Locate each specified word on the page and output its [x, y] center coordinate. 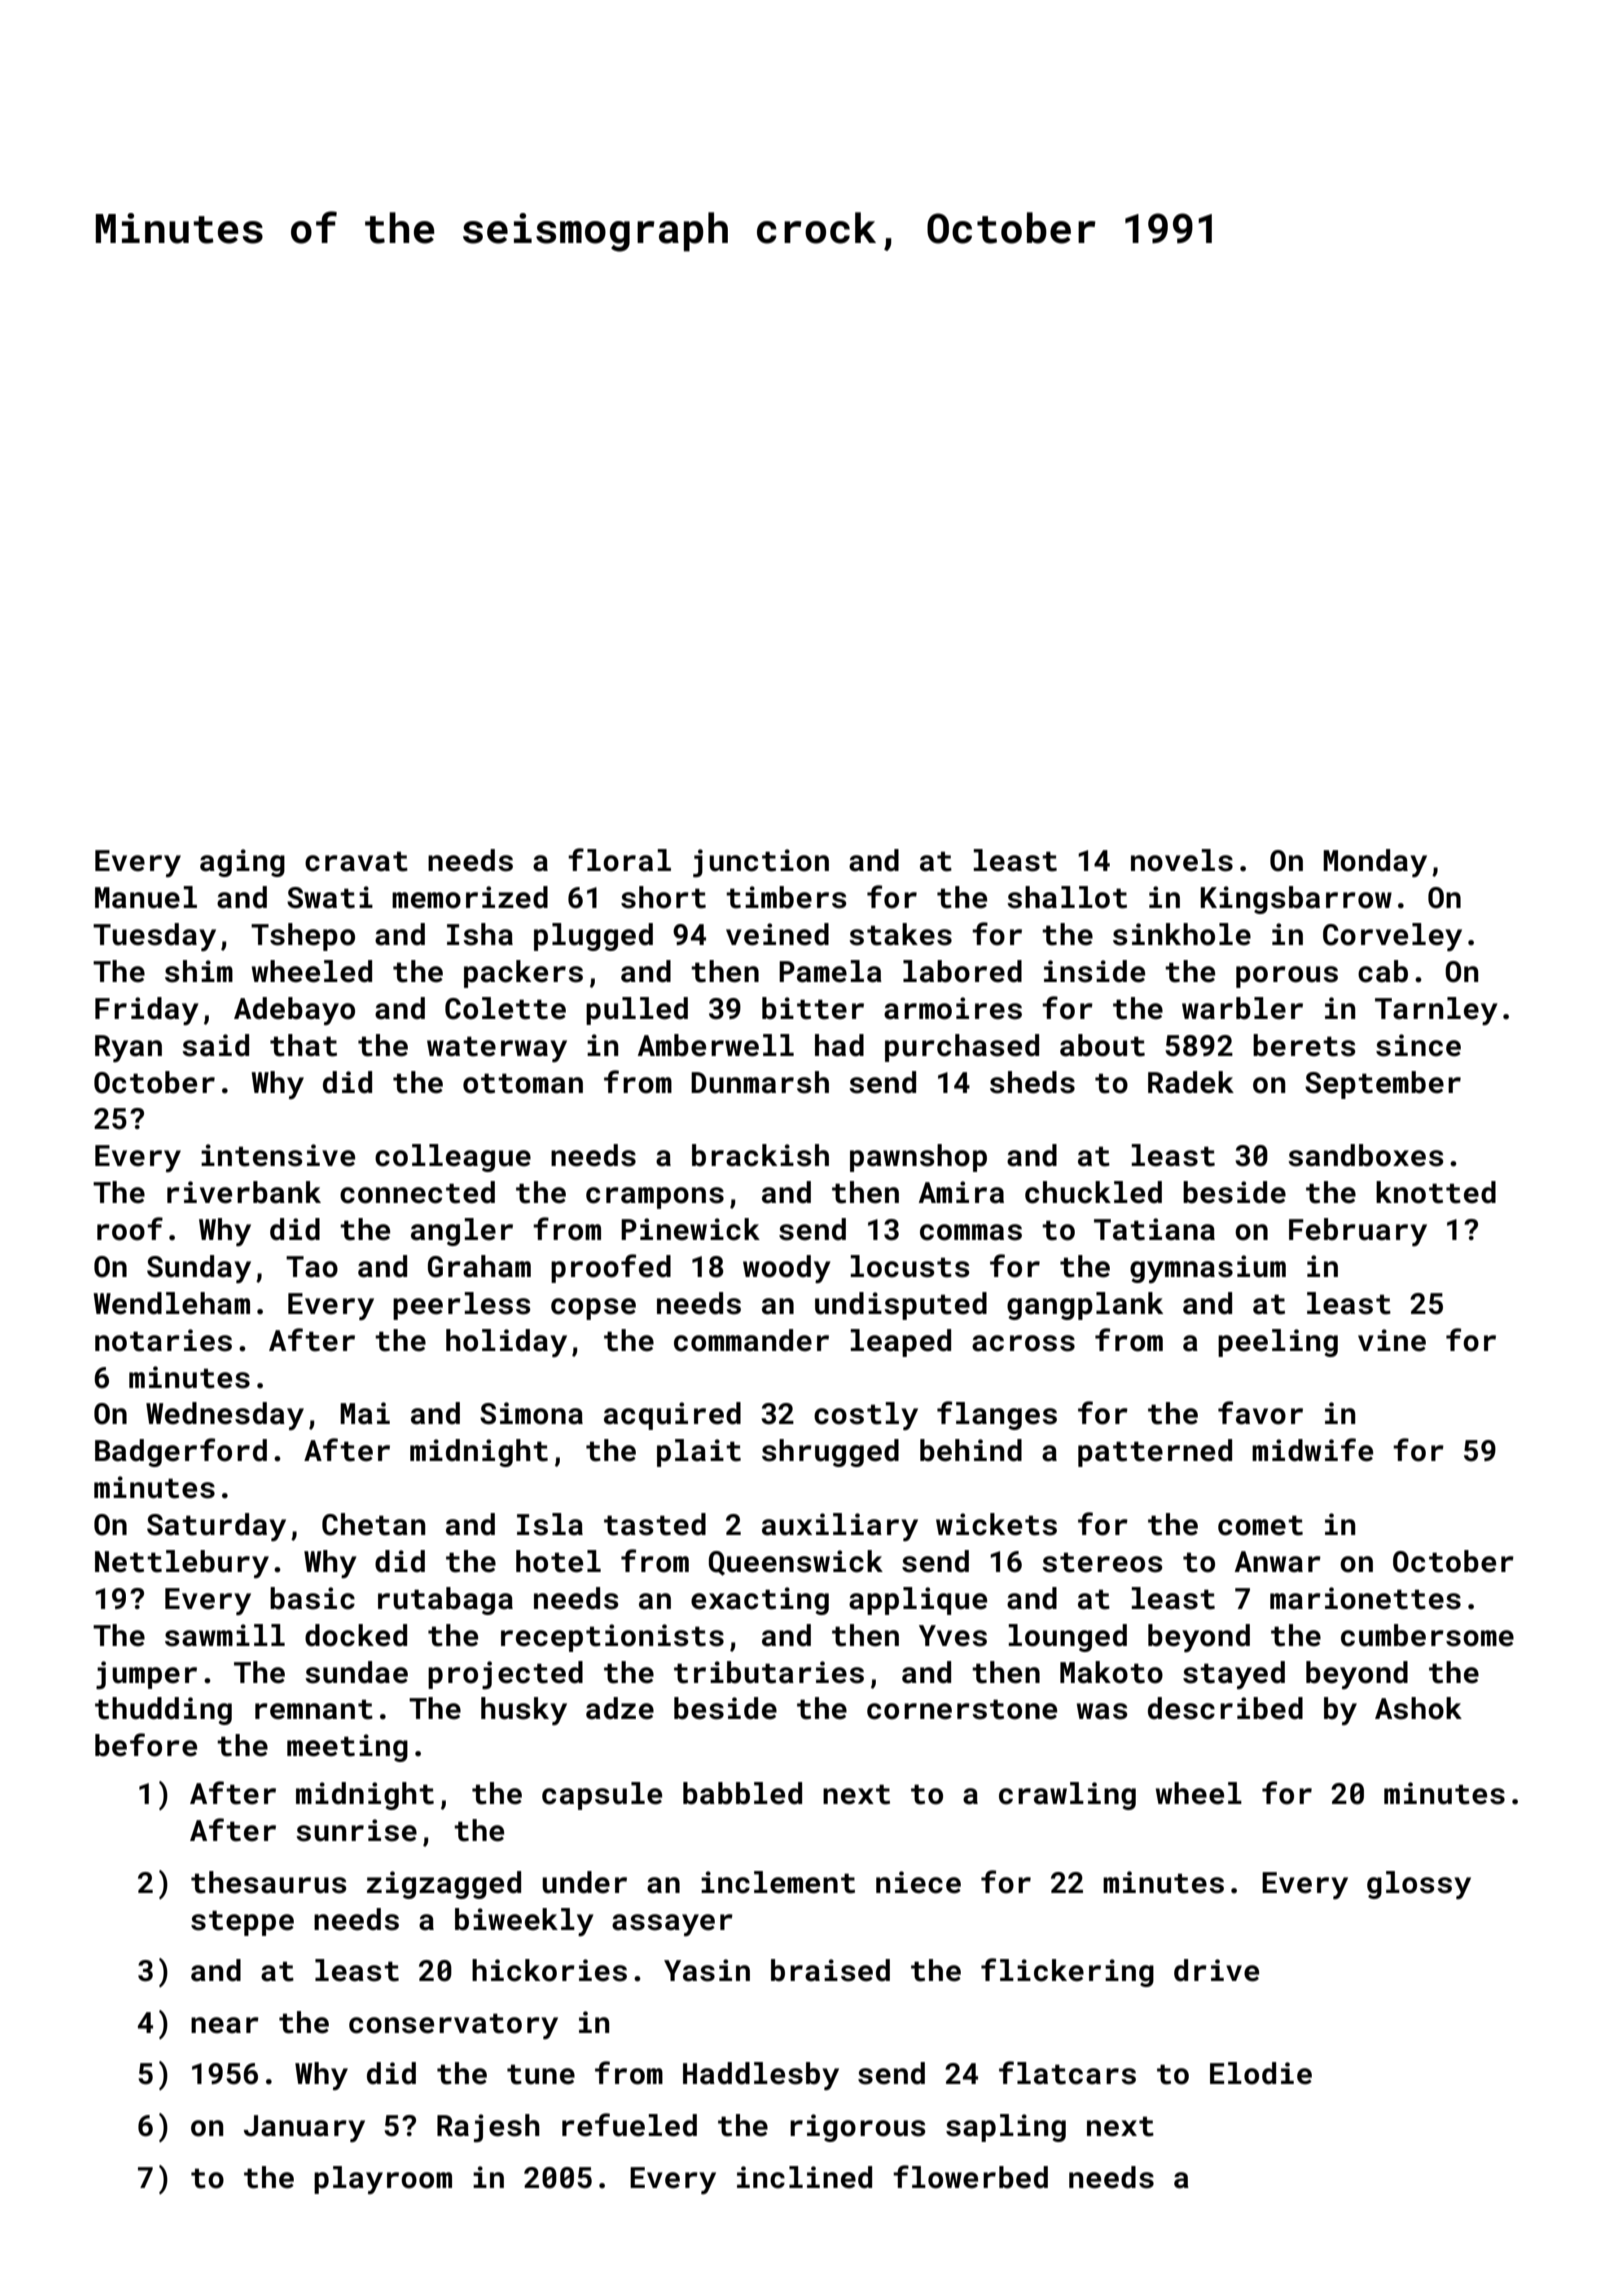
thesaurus [269, 1882]
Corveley [1392, 937]
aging [242, 863]
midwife [1312, 1450]
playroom [383, 2180]
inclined [804, 2177]
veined [777, 934]
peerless [462, 1306]
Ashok [1418, 1708]
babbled [742, 1793]
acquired [672, 1416]
